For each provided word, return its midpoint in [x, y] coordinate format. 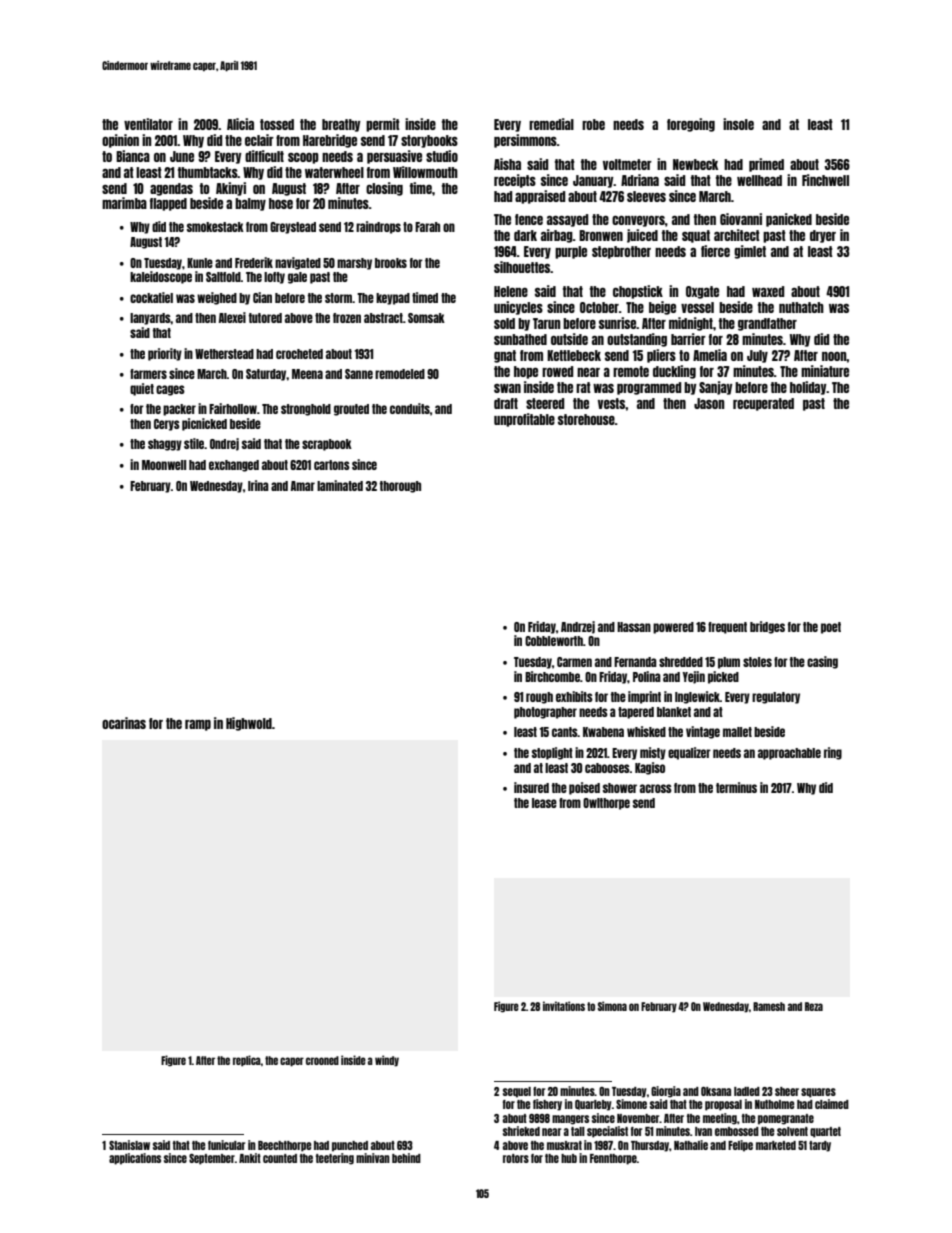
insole [738, 124]
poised [584, 788]
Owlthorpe [606, 804]
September [212, 1159]
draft [506, 403]
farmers [148, 374]
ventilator [148, 124]
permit [383, 125]
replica [247, 1061]
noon [834, 356]
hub [569, 1158]
